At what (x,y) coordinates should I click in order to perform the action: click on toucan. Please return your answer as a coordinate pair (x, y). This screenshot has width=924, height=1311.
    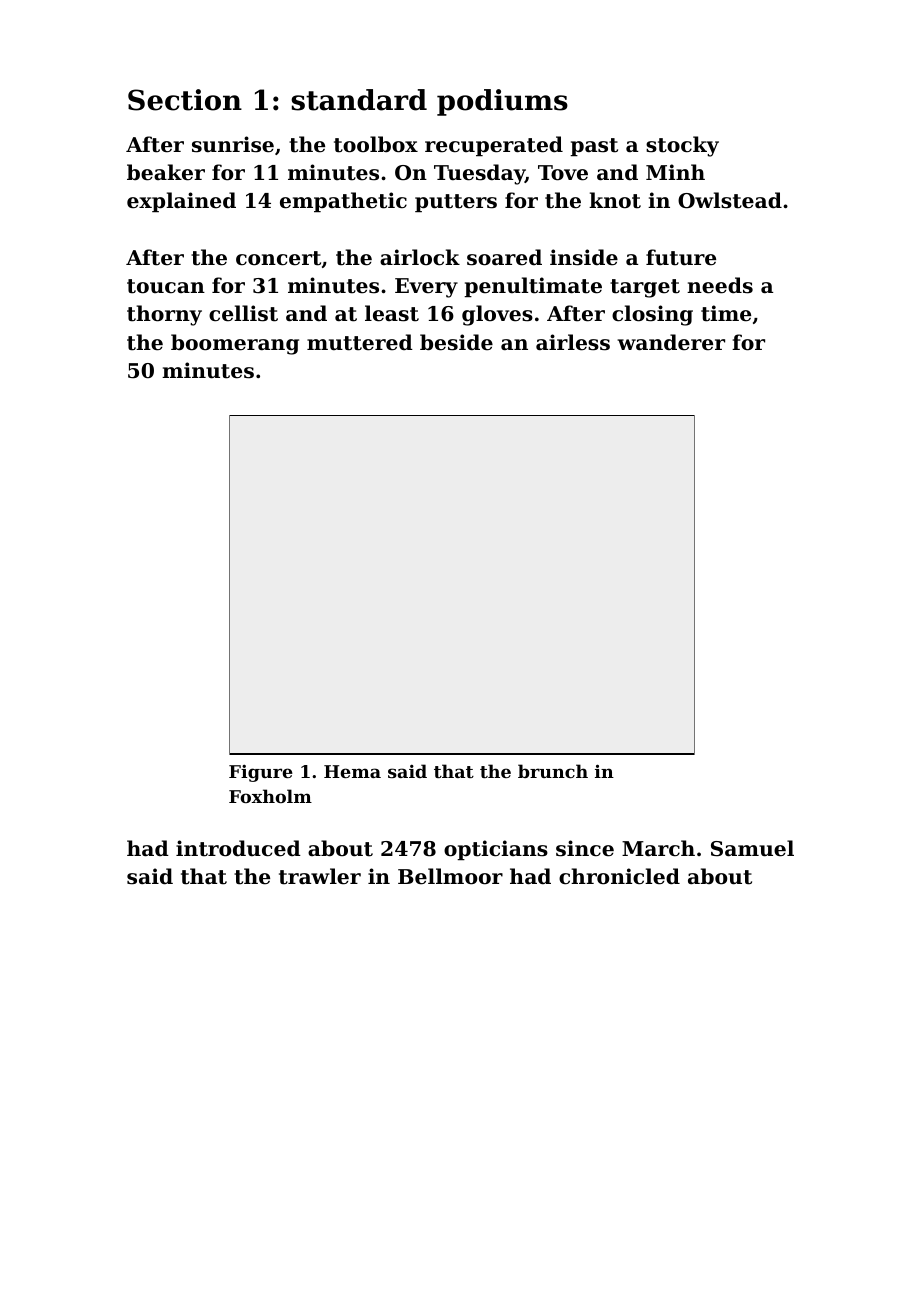
    Looking at the image, I should click on (166, 286).
